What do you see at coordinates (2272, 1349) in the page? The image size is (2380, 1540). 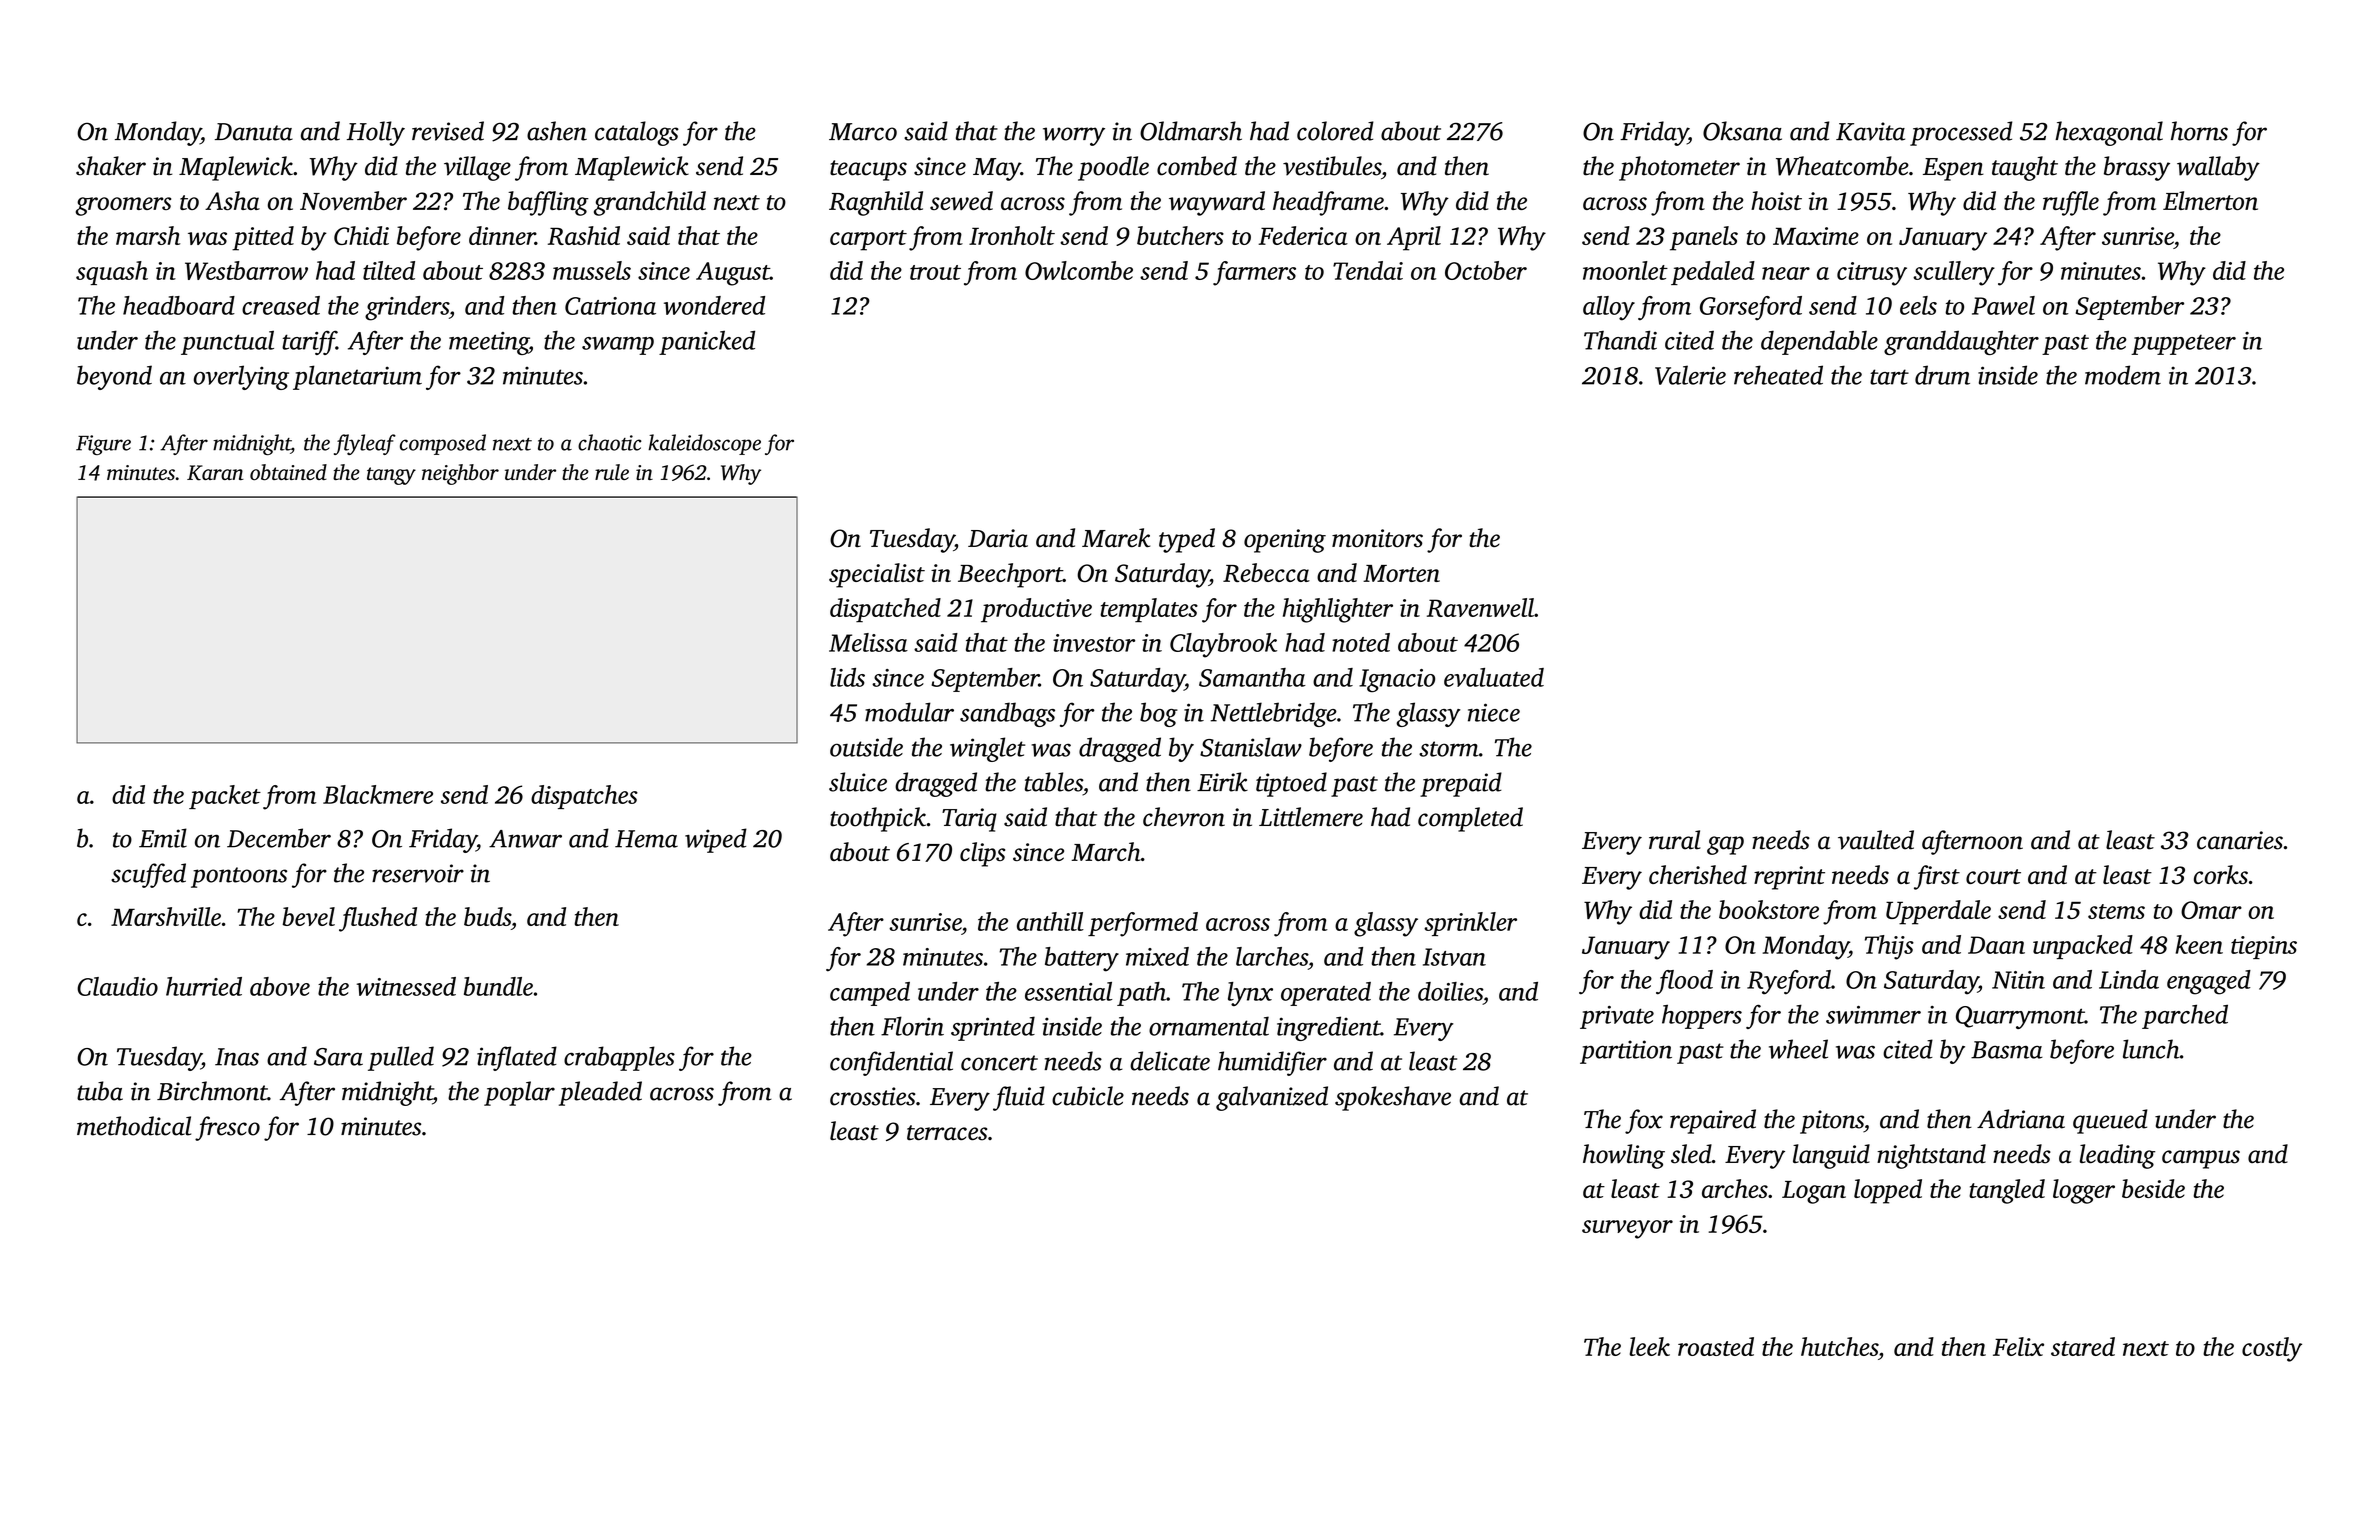 I see `costly` at bounding box center [2272, 1349].
